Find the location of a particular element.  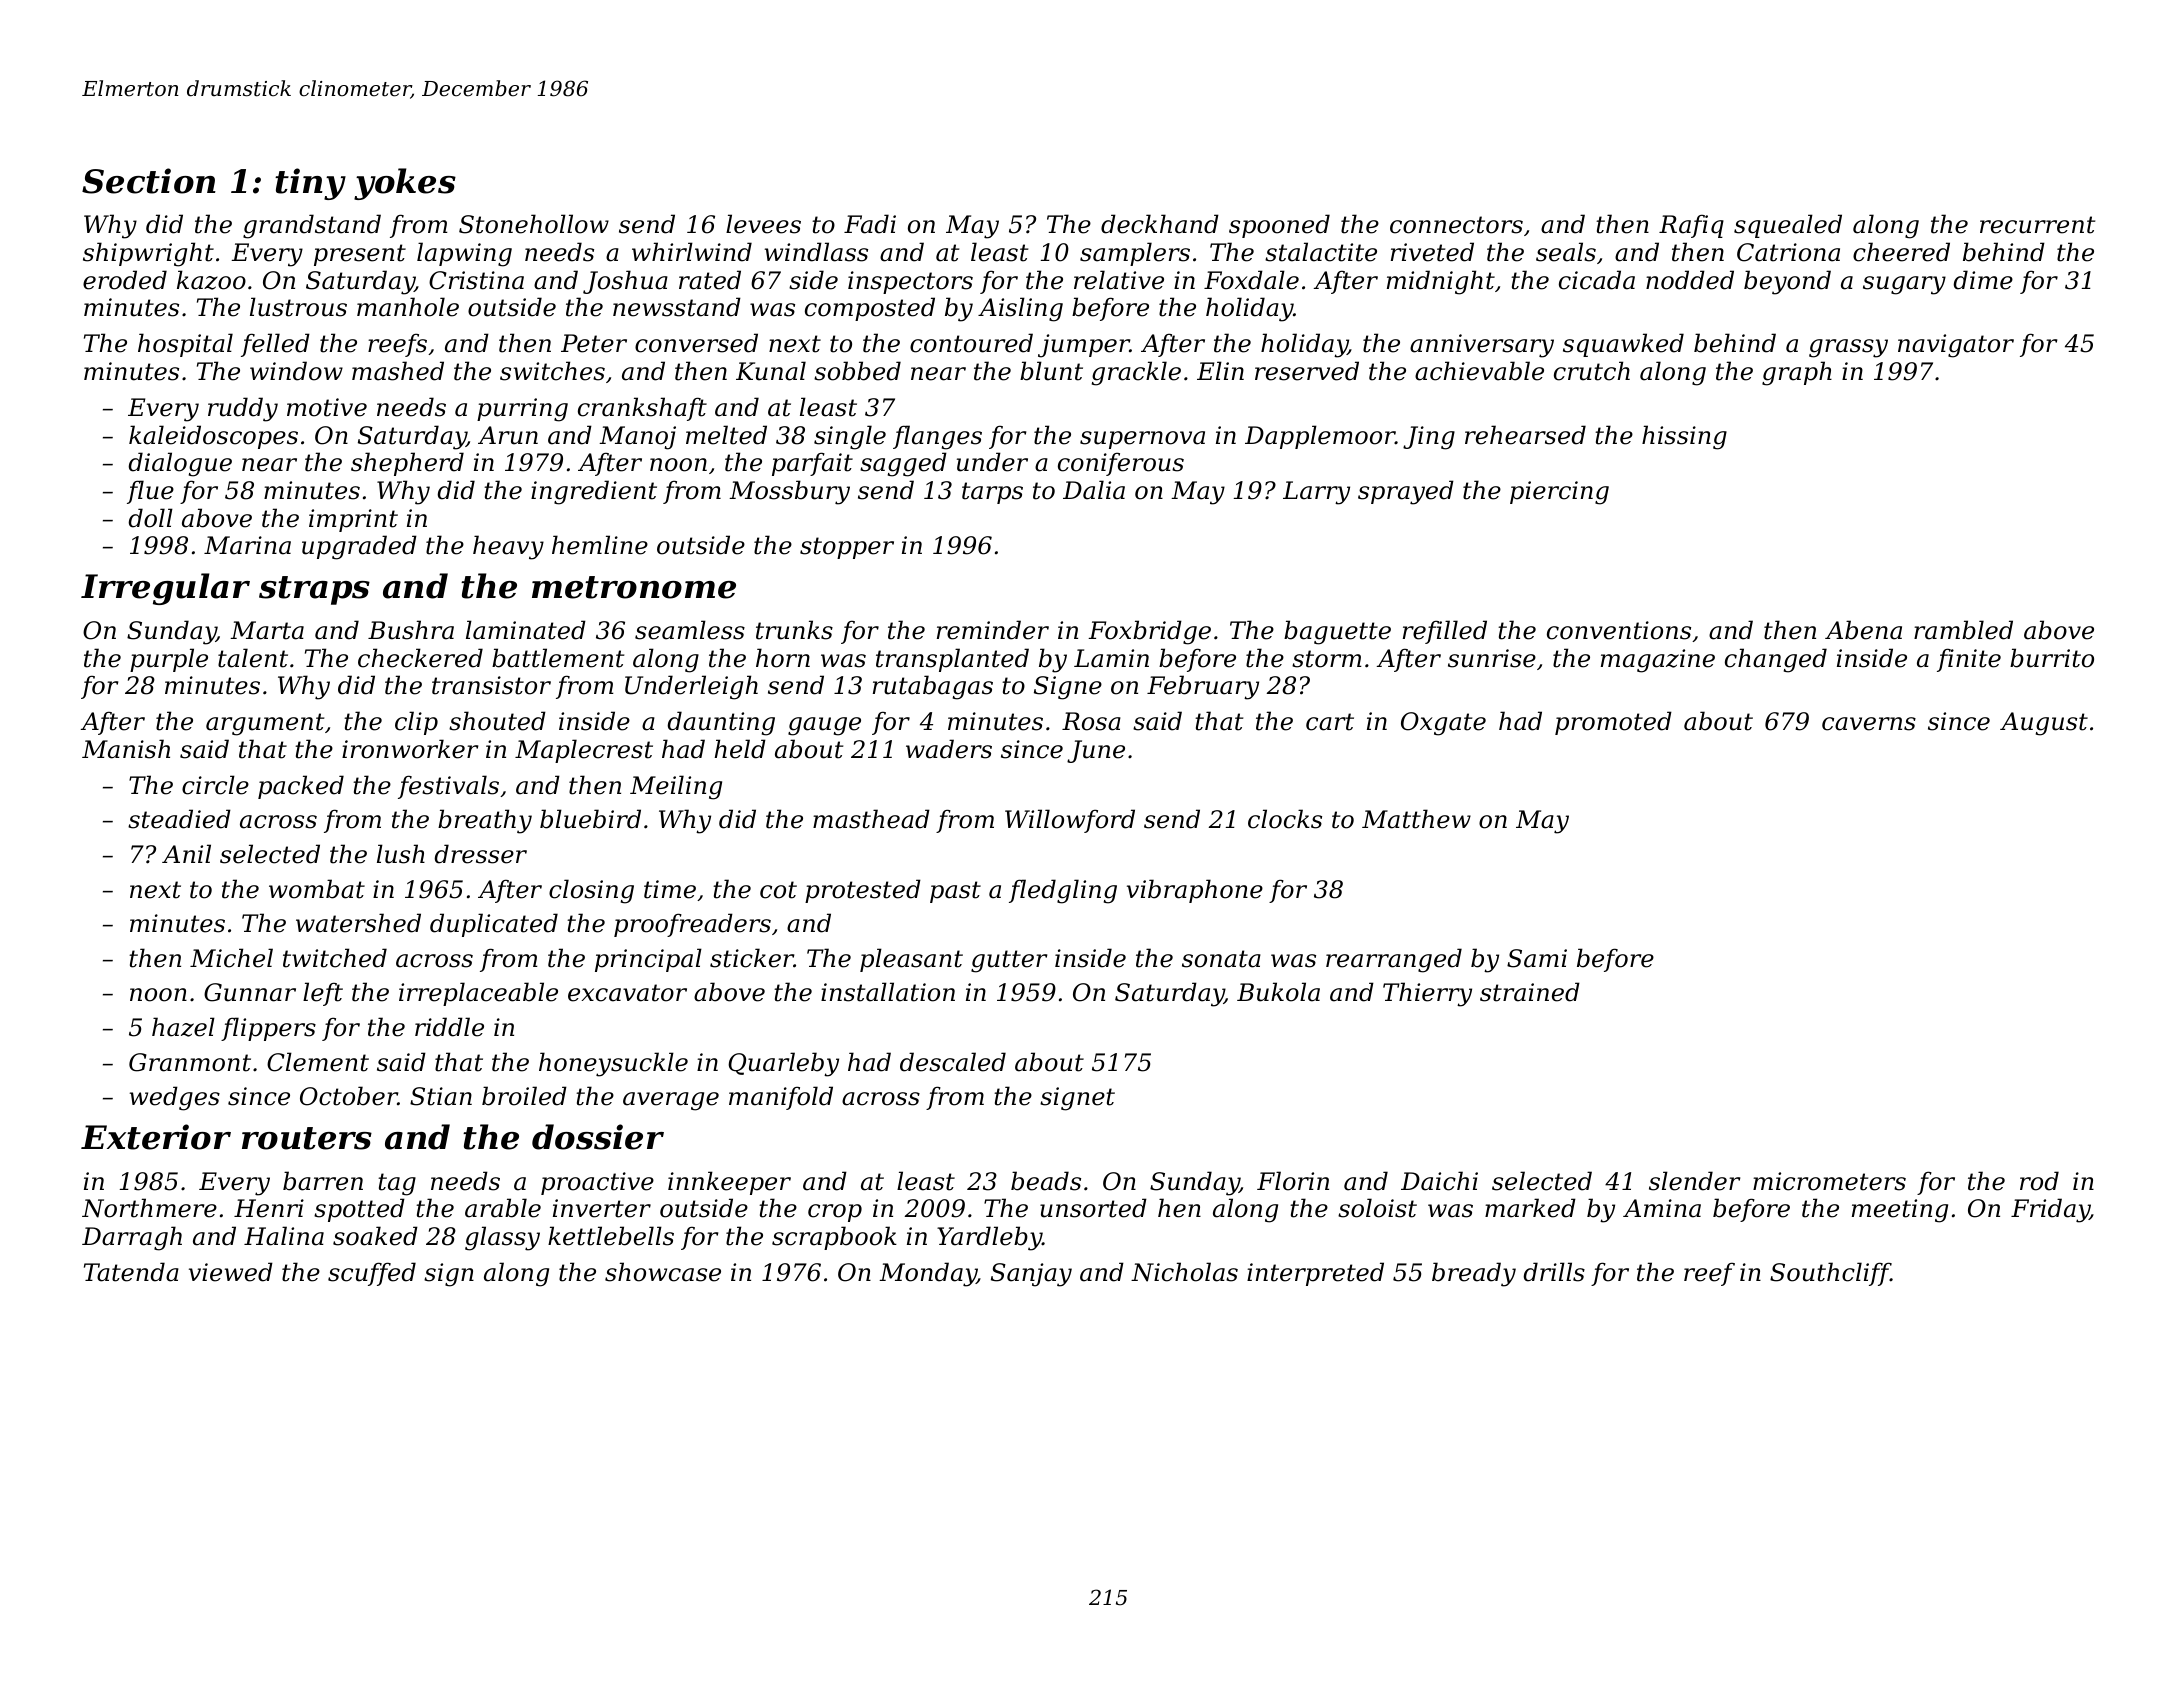

flue is located at coordinates (150, 492).
